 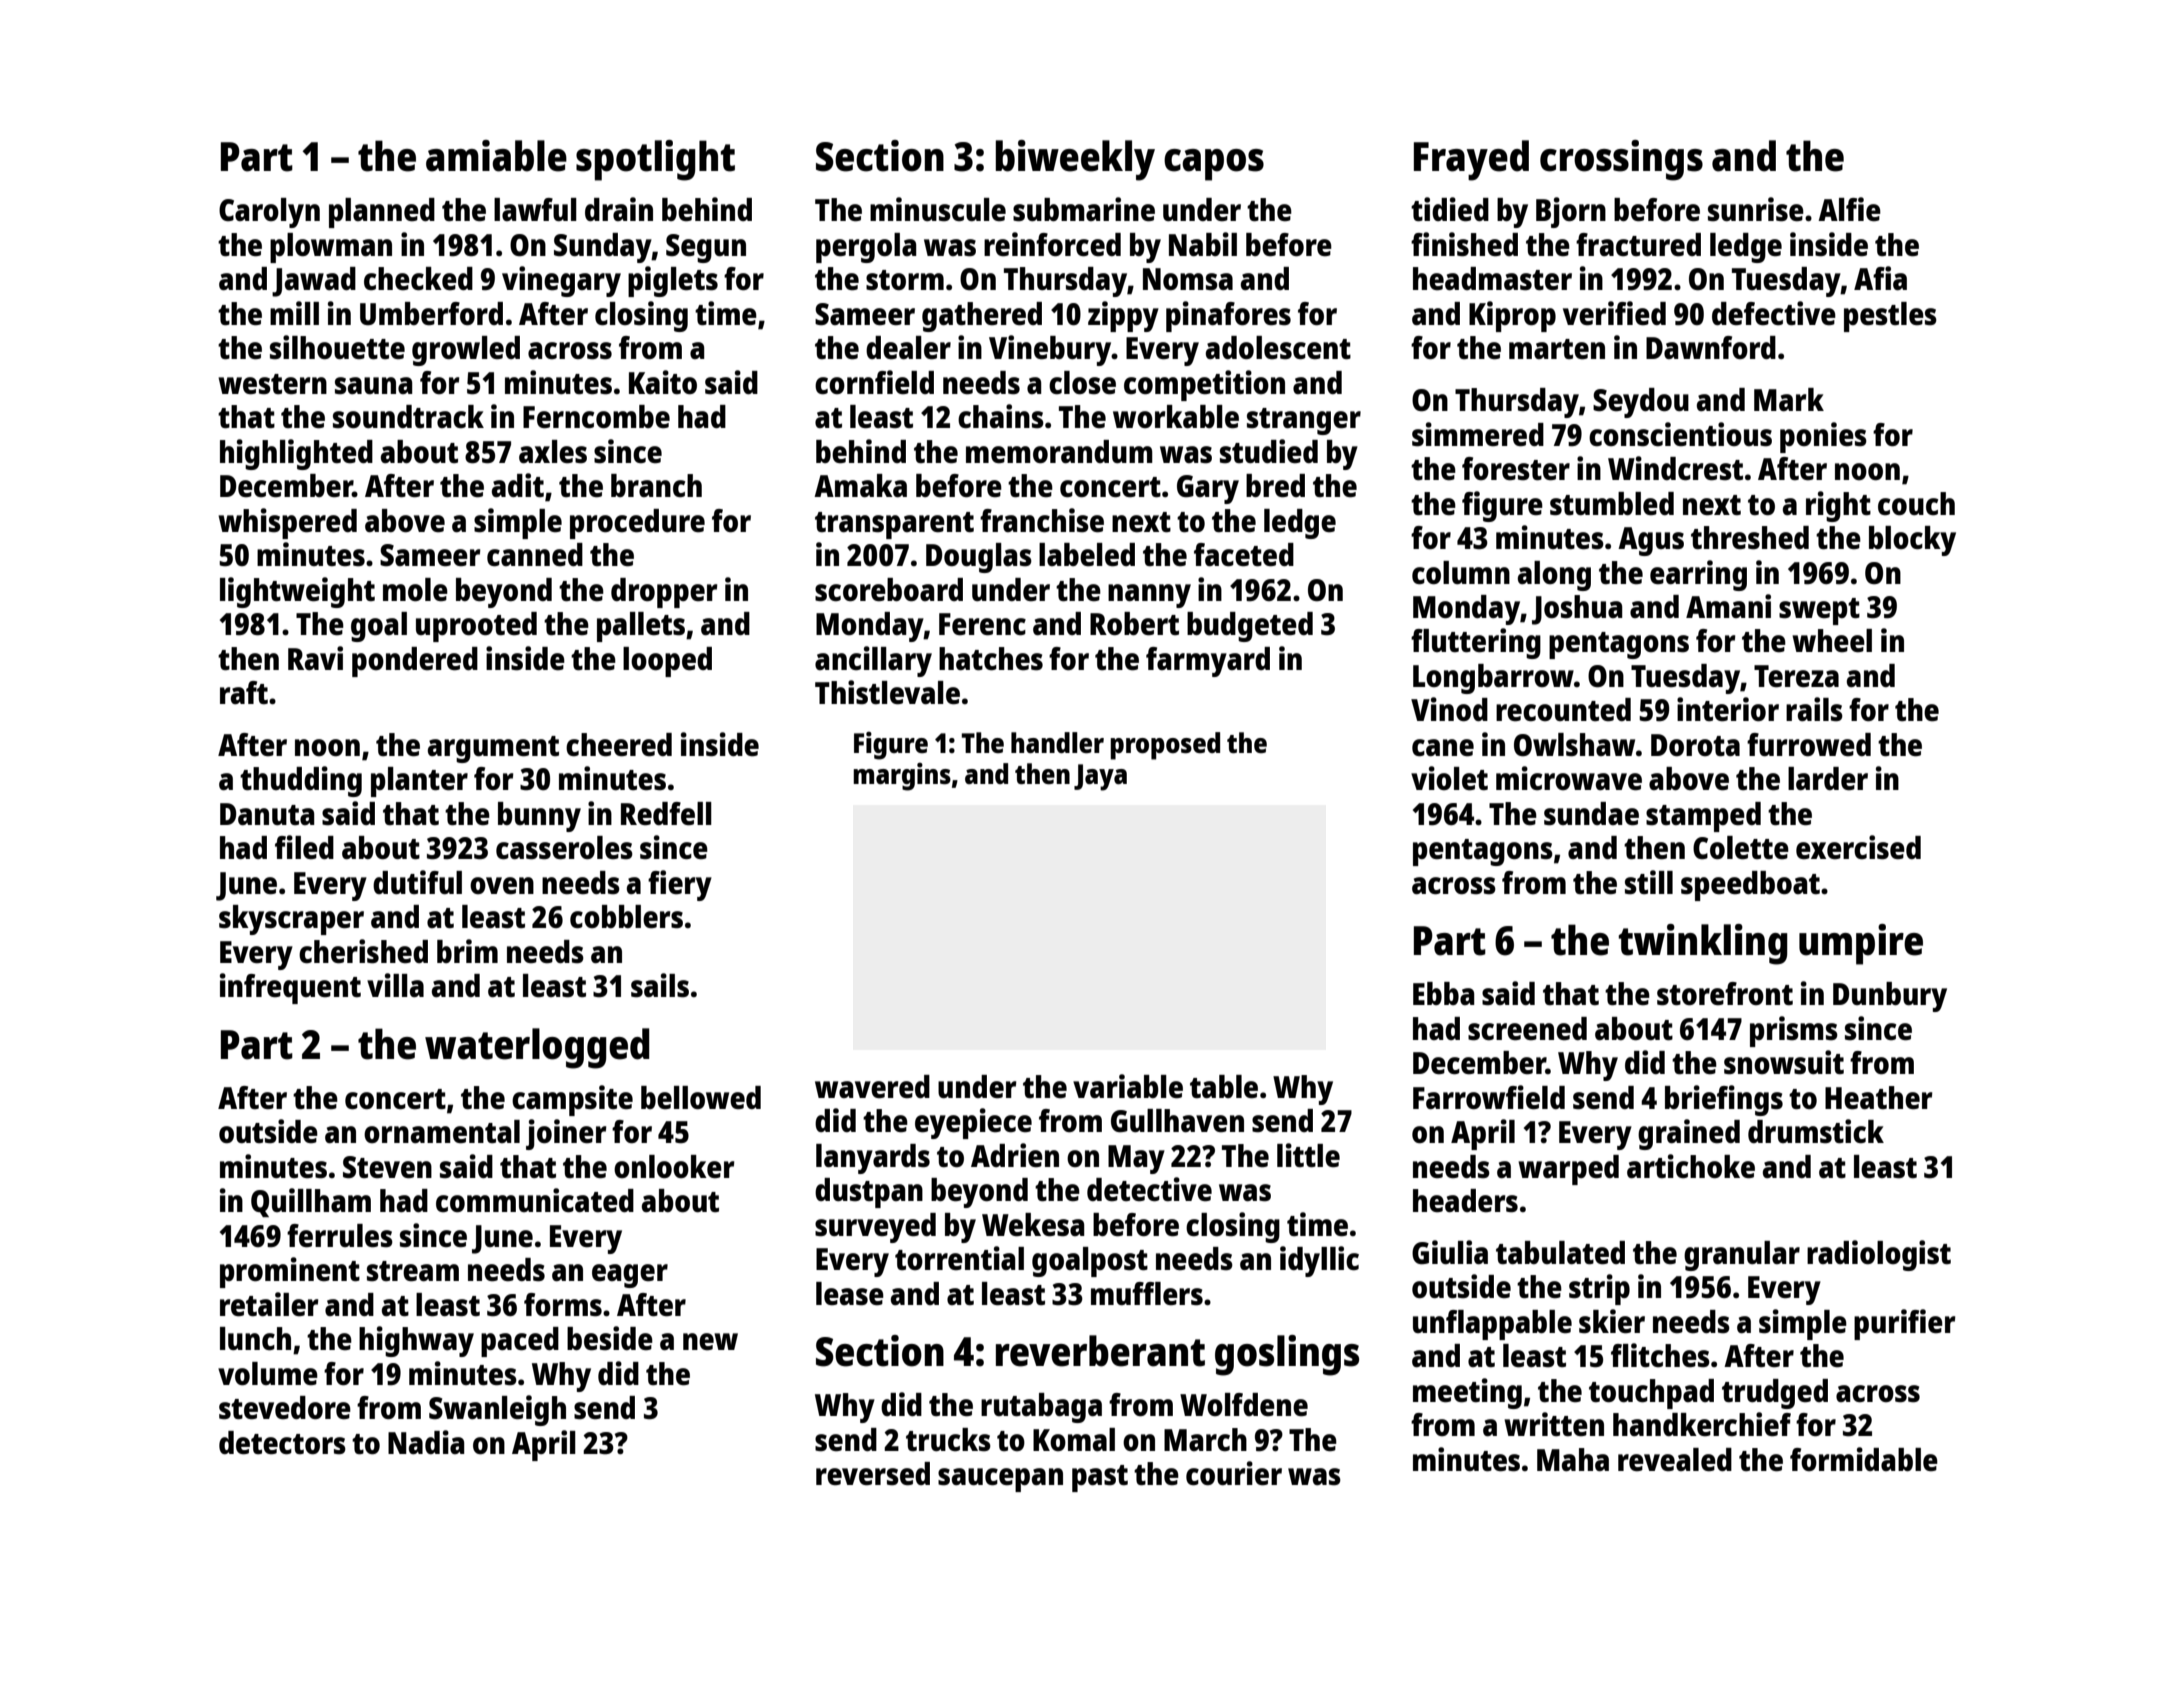 What do you see at coordinates (1471, 160) in the page?
I see `Frayed` at bounding box center [1471, 160].
